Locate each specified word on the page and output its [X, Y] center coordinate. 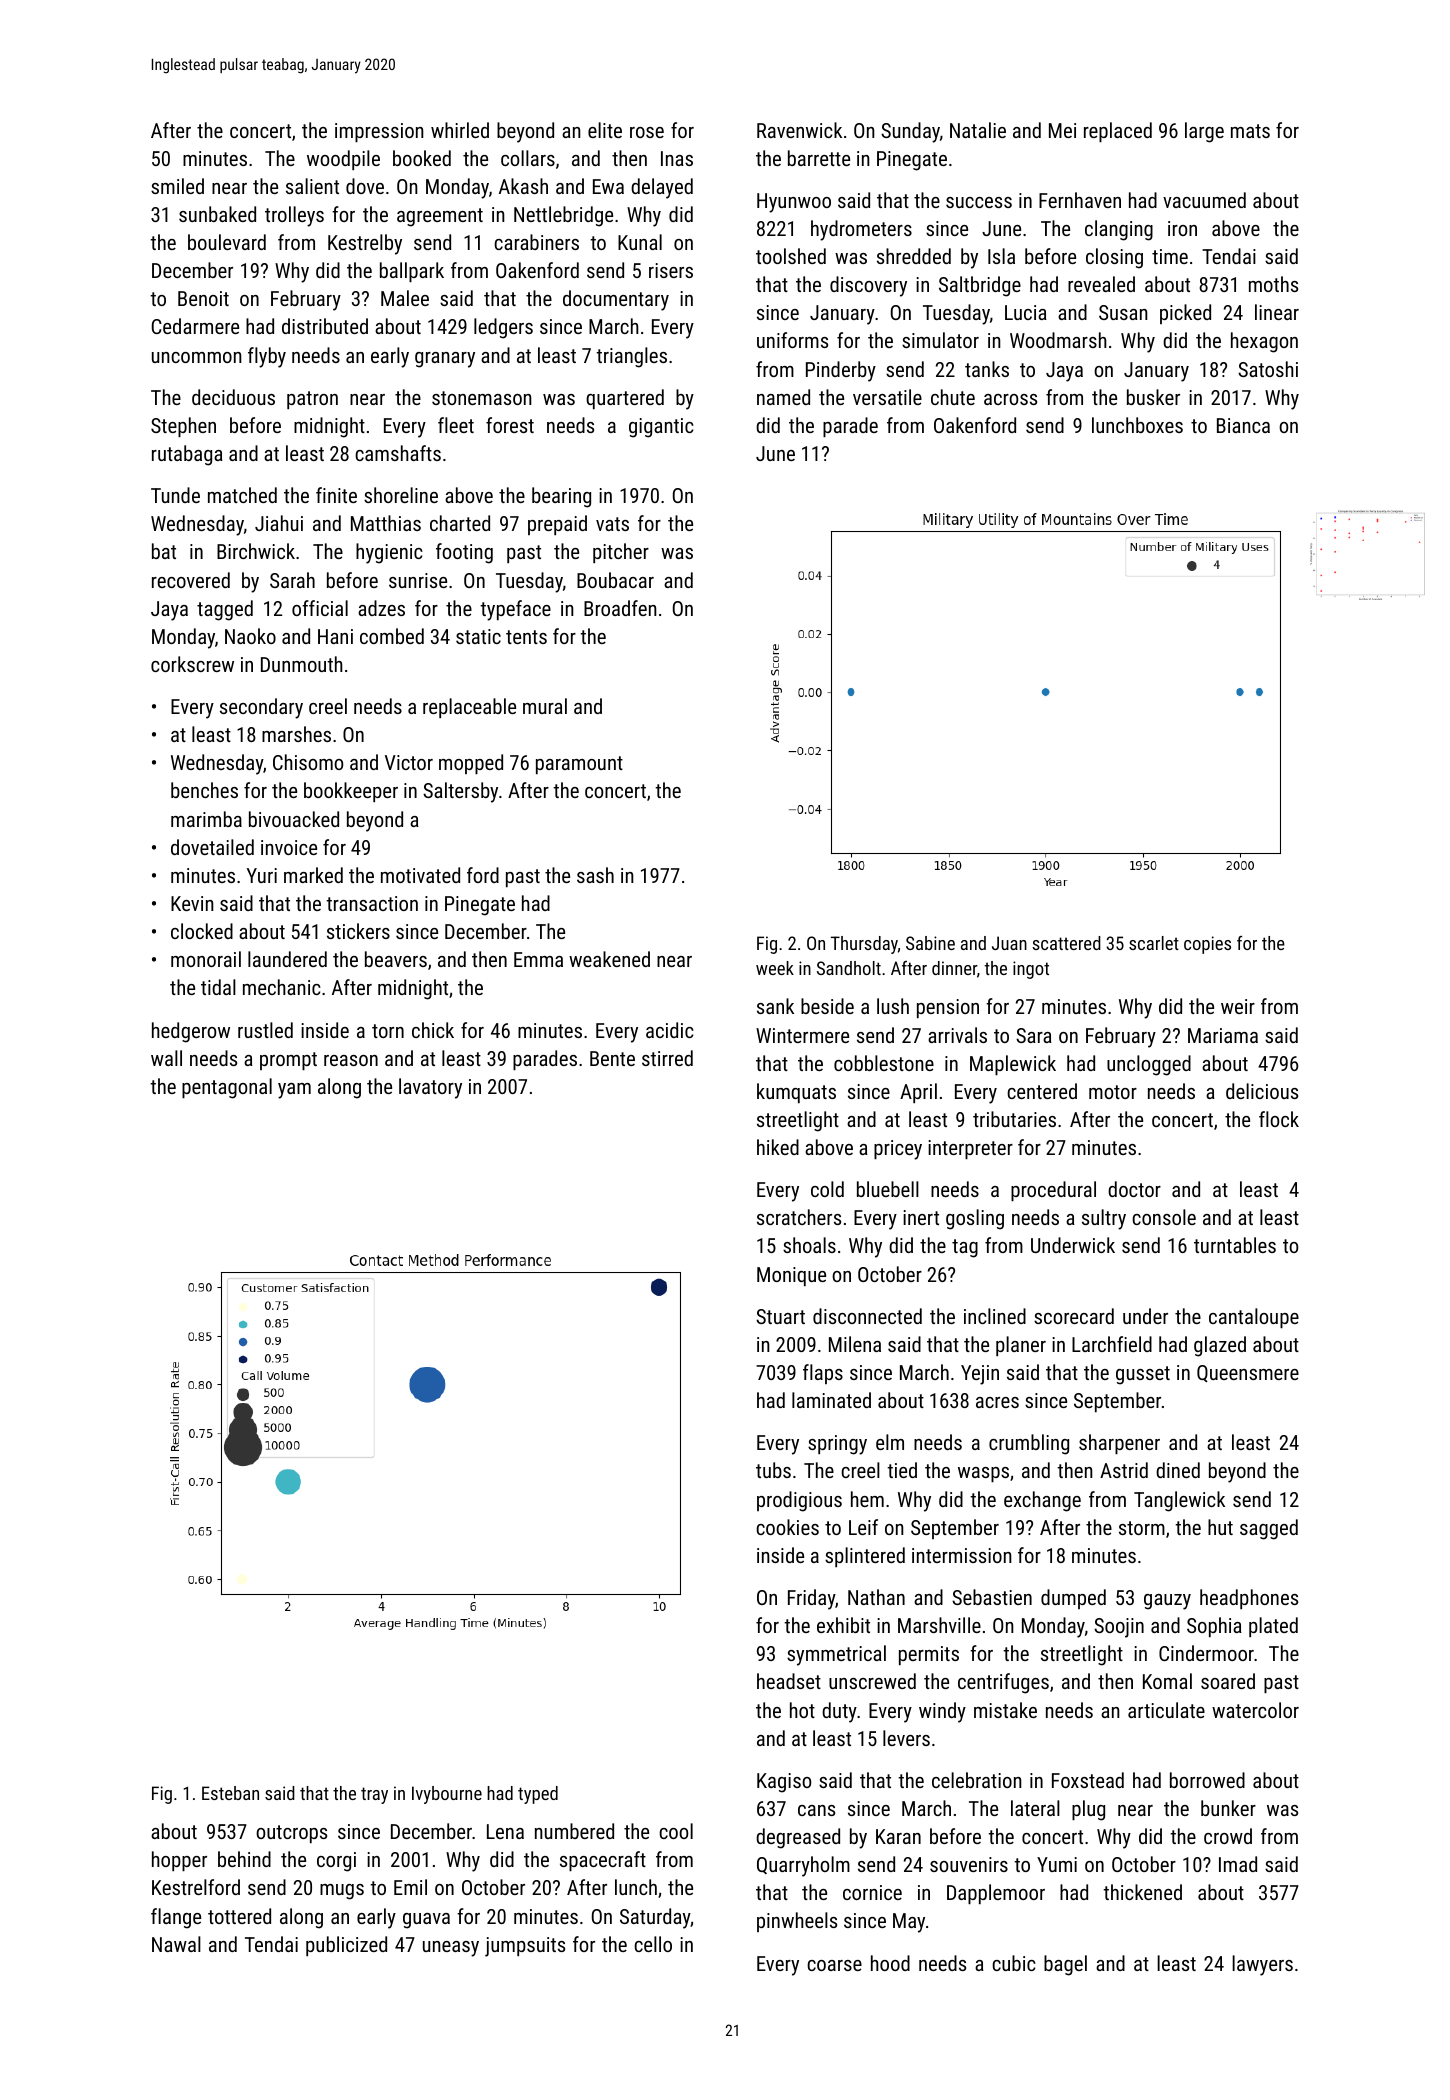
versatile [887, 397]
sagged [1269, 1529]
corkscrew [192, 664]
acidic [670, 1030]
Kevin [192, 903]
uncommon [197, 357]
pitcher [621, 553]
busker [1153, 397]
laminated [831, 1400]
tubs [773, 1470]
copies [1207, 945]
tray [374, 1795]
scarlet [1154, 943]
